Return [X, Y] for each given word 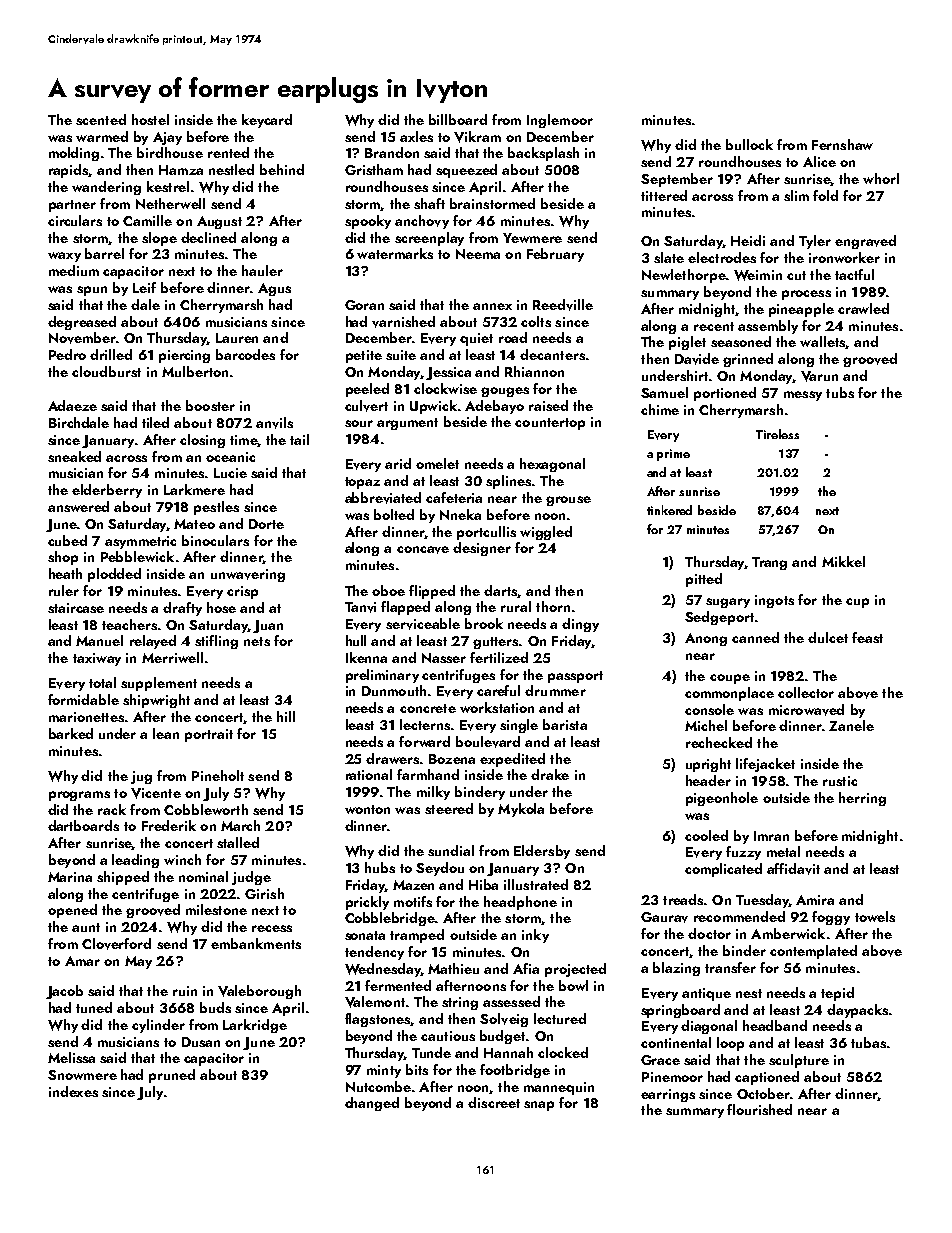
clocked [563, 1052]
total [102, 682]
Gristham [374, 169]
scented [101, 119]
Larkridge [255, 1026]
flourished [759, 1109]
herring [862, 799]
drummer [555, 690]
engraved [865, 242]
